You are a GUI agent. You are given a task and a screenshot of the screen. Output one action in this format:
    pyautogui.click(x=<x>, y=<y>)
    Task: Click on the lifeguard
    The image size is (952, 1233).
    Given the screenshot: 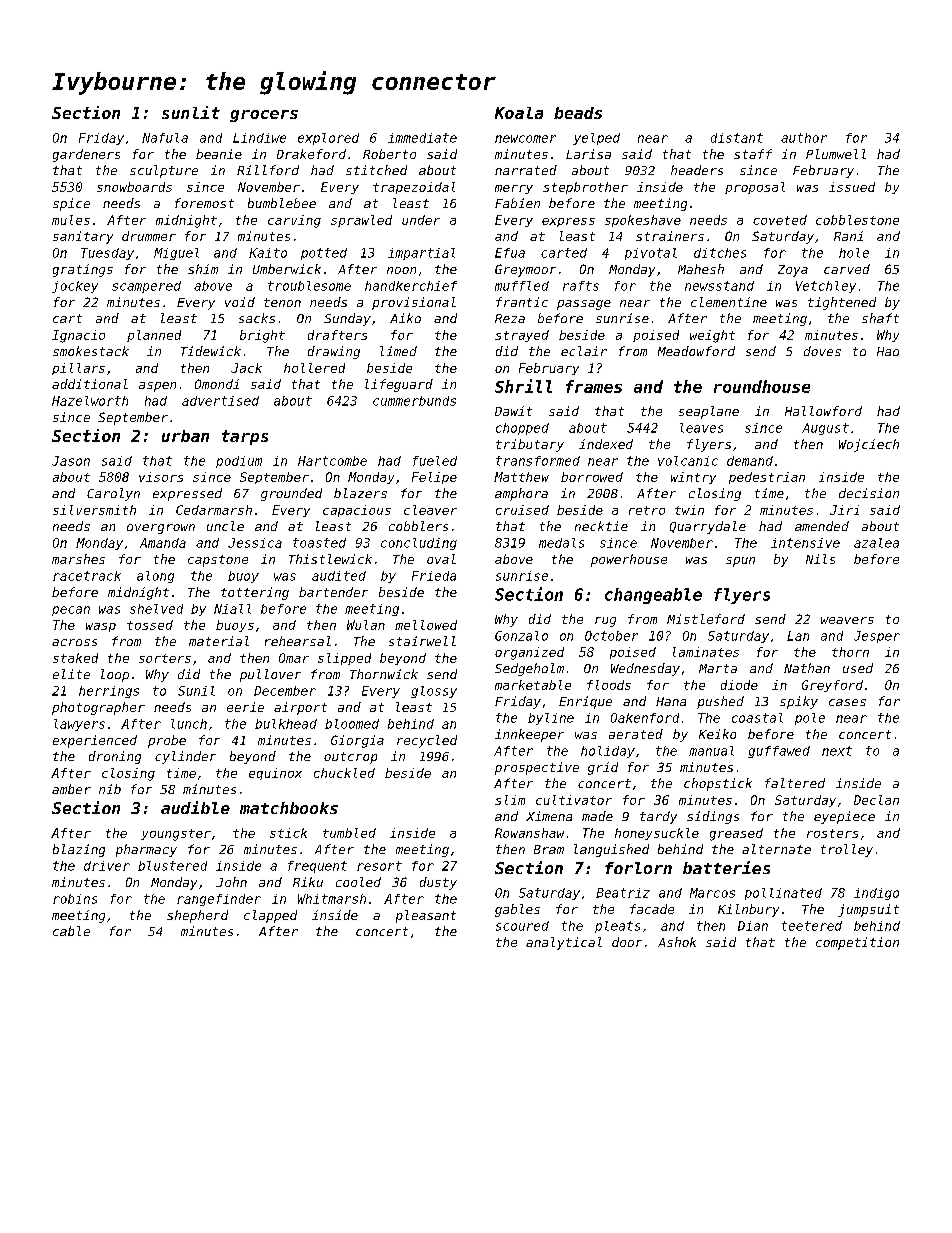 What is the action you would take?
    pyautogui.click(x=399, y=385)
